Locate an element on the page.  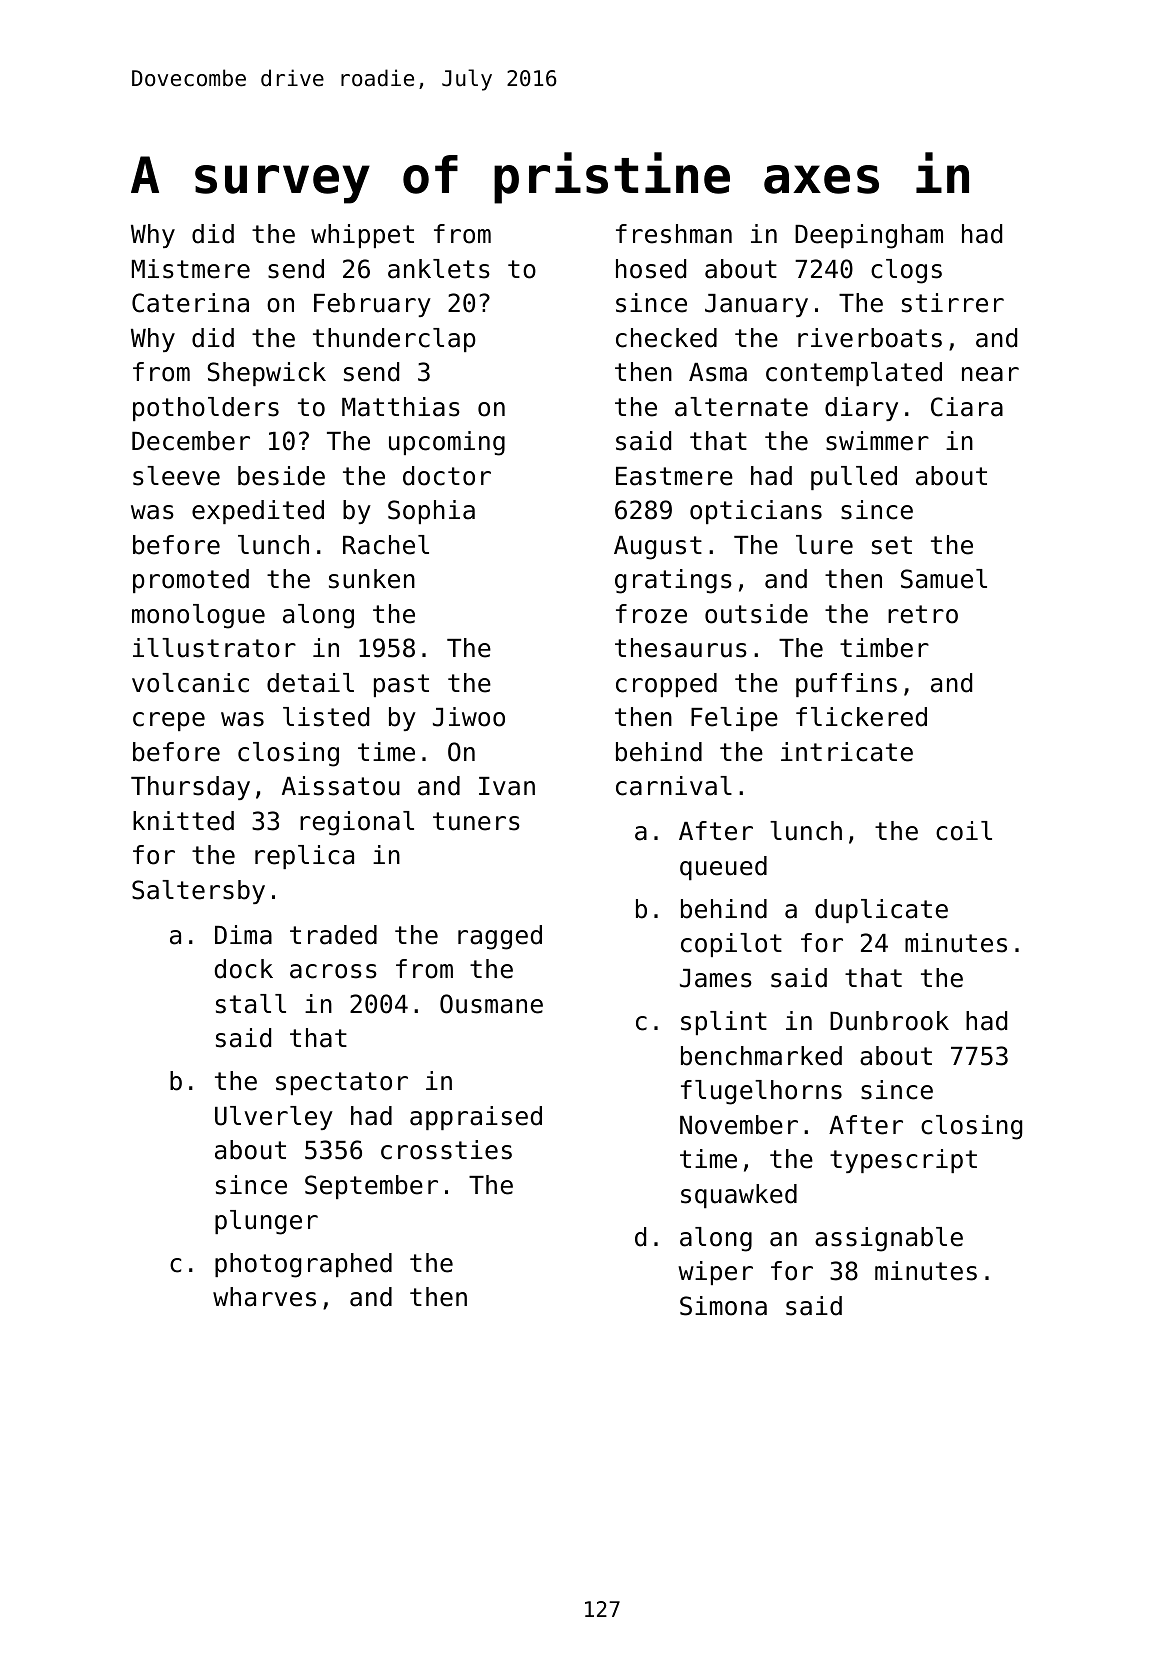
puffins is located at coordinates (846, 685).
